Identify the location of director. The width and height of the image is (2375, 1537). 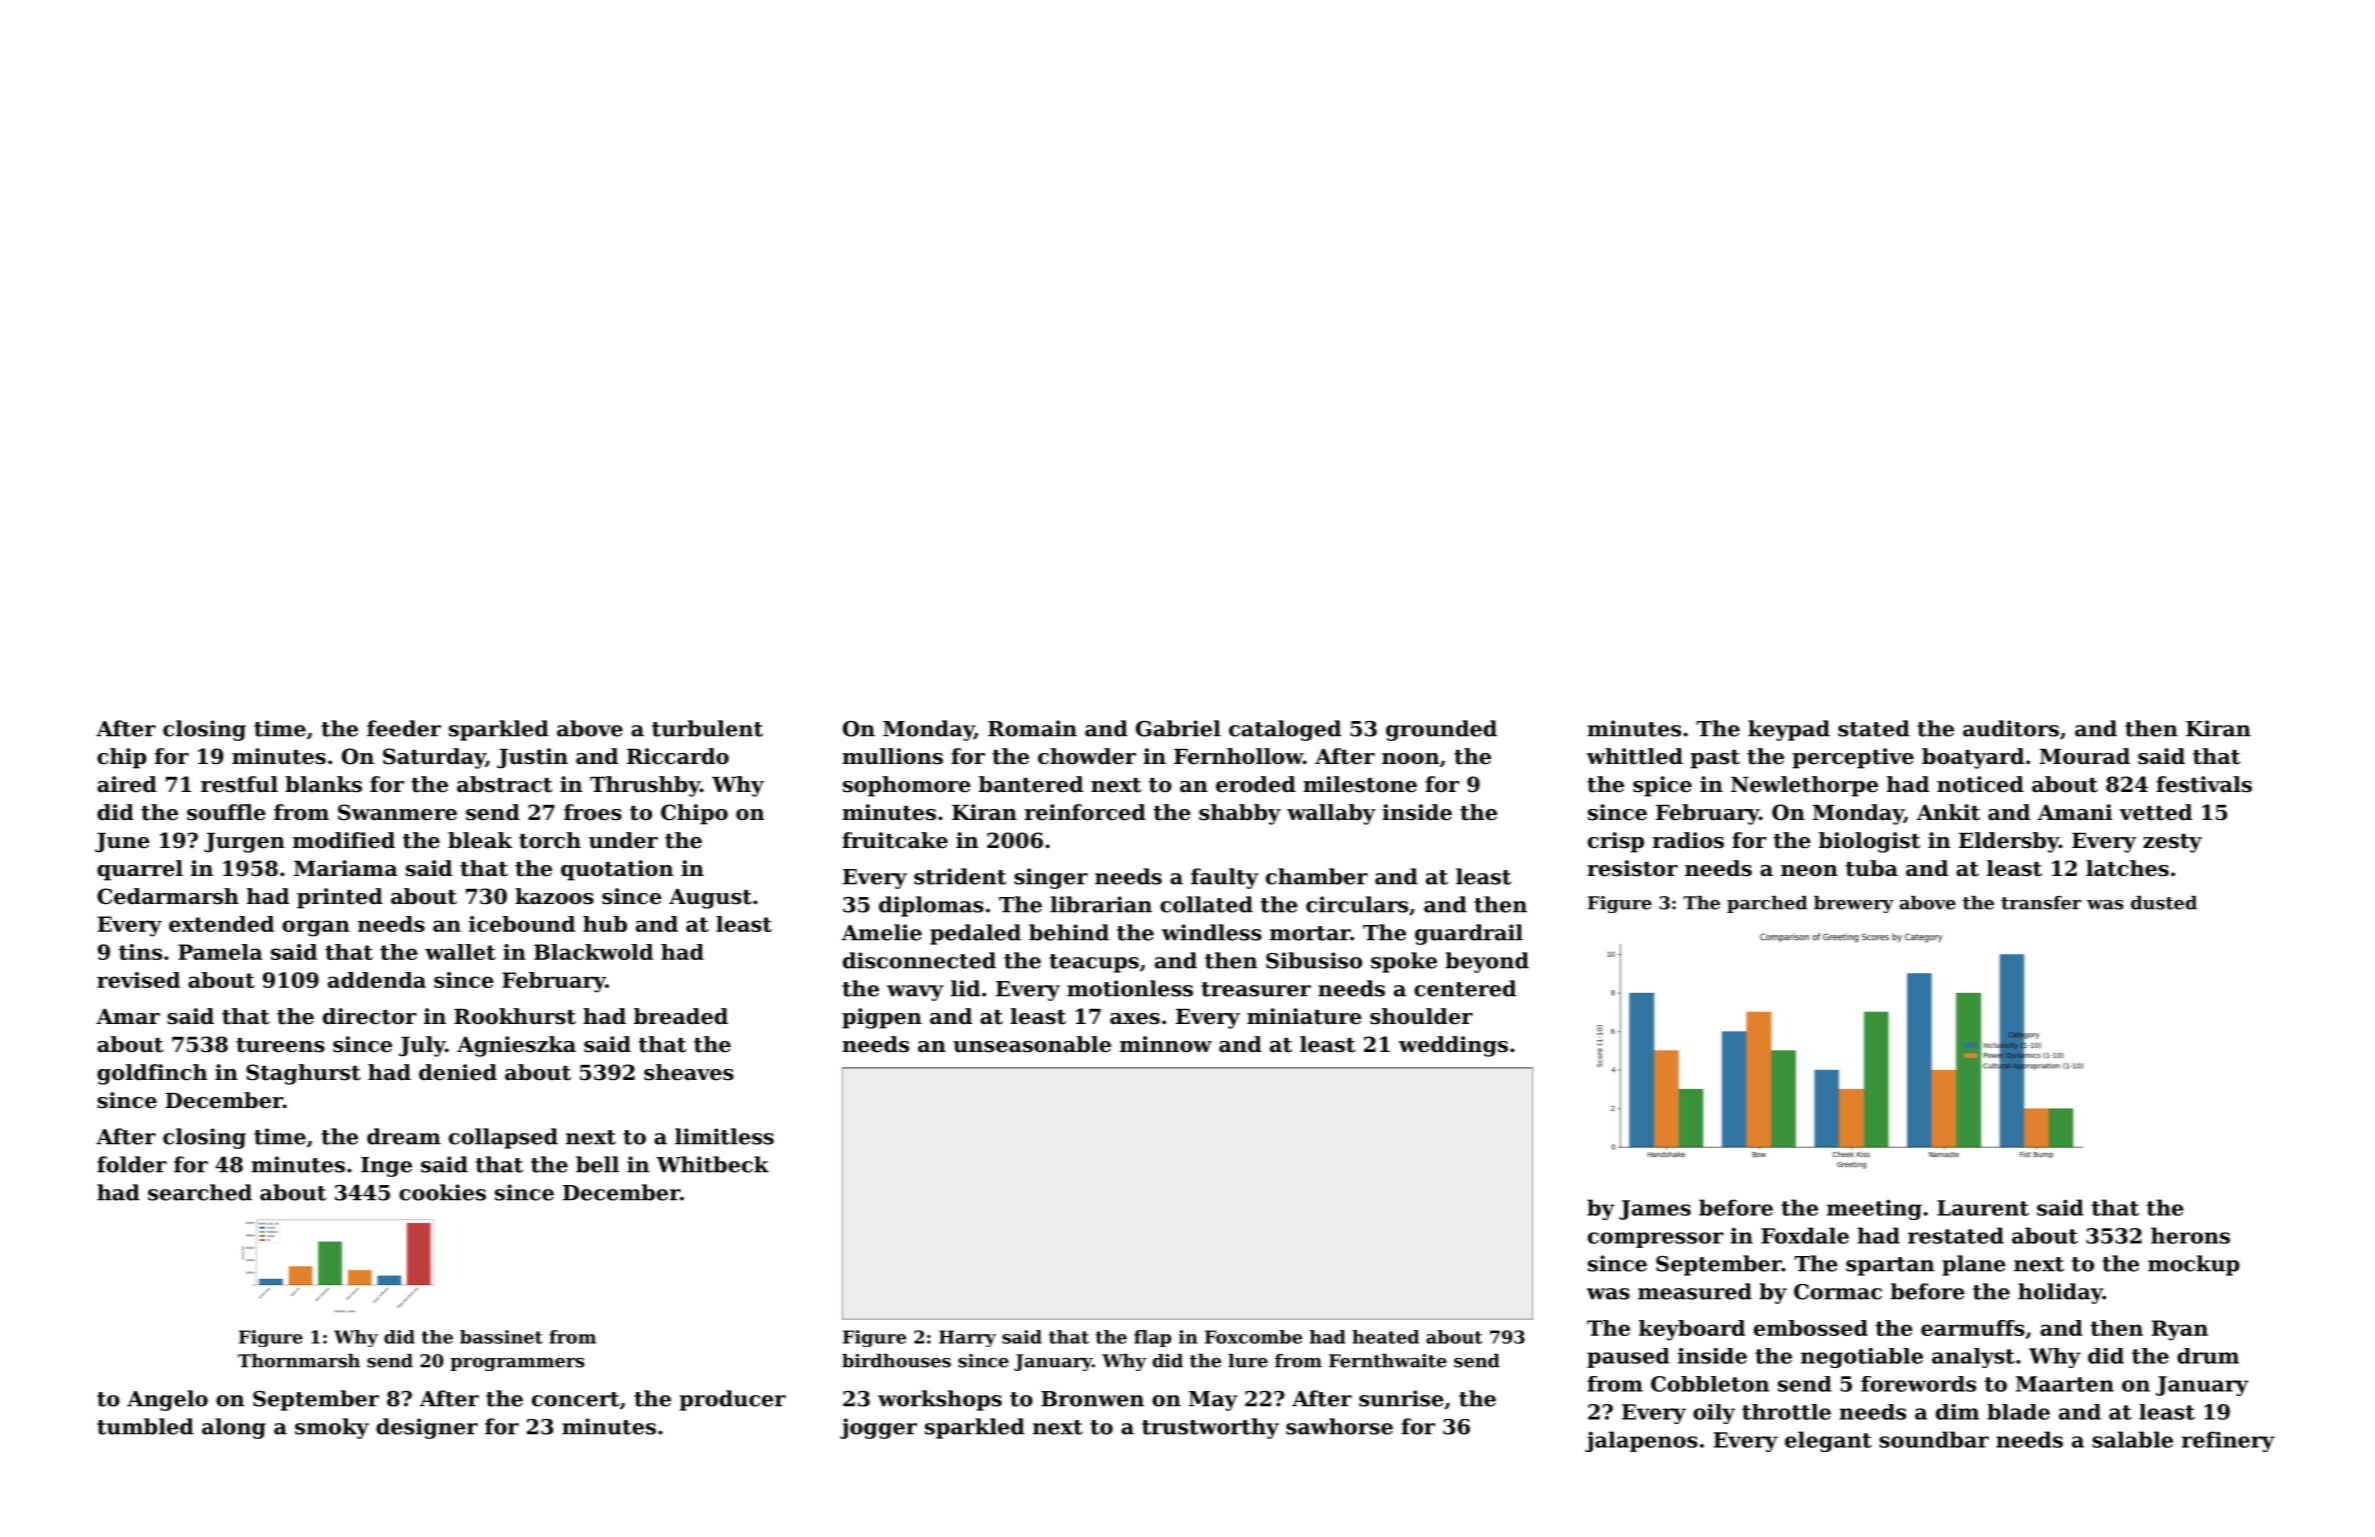
(369, 1016).
